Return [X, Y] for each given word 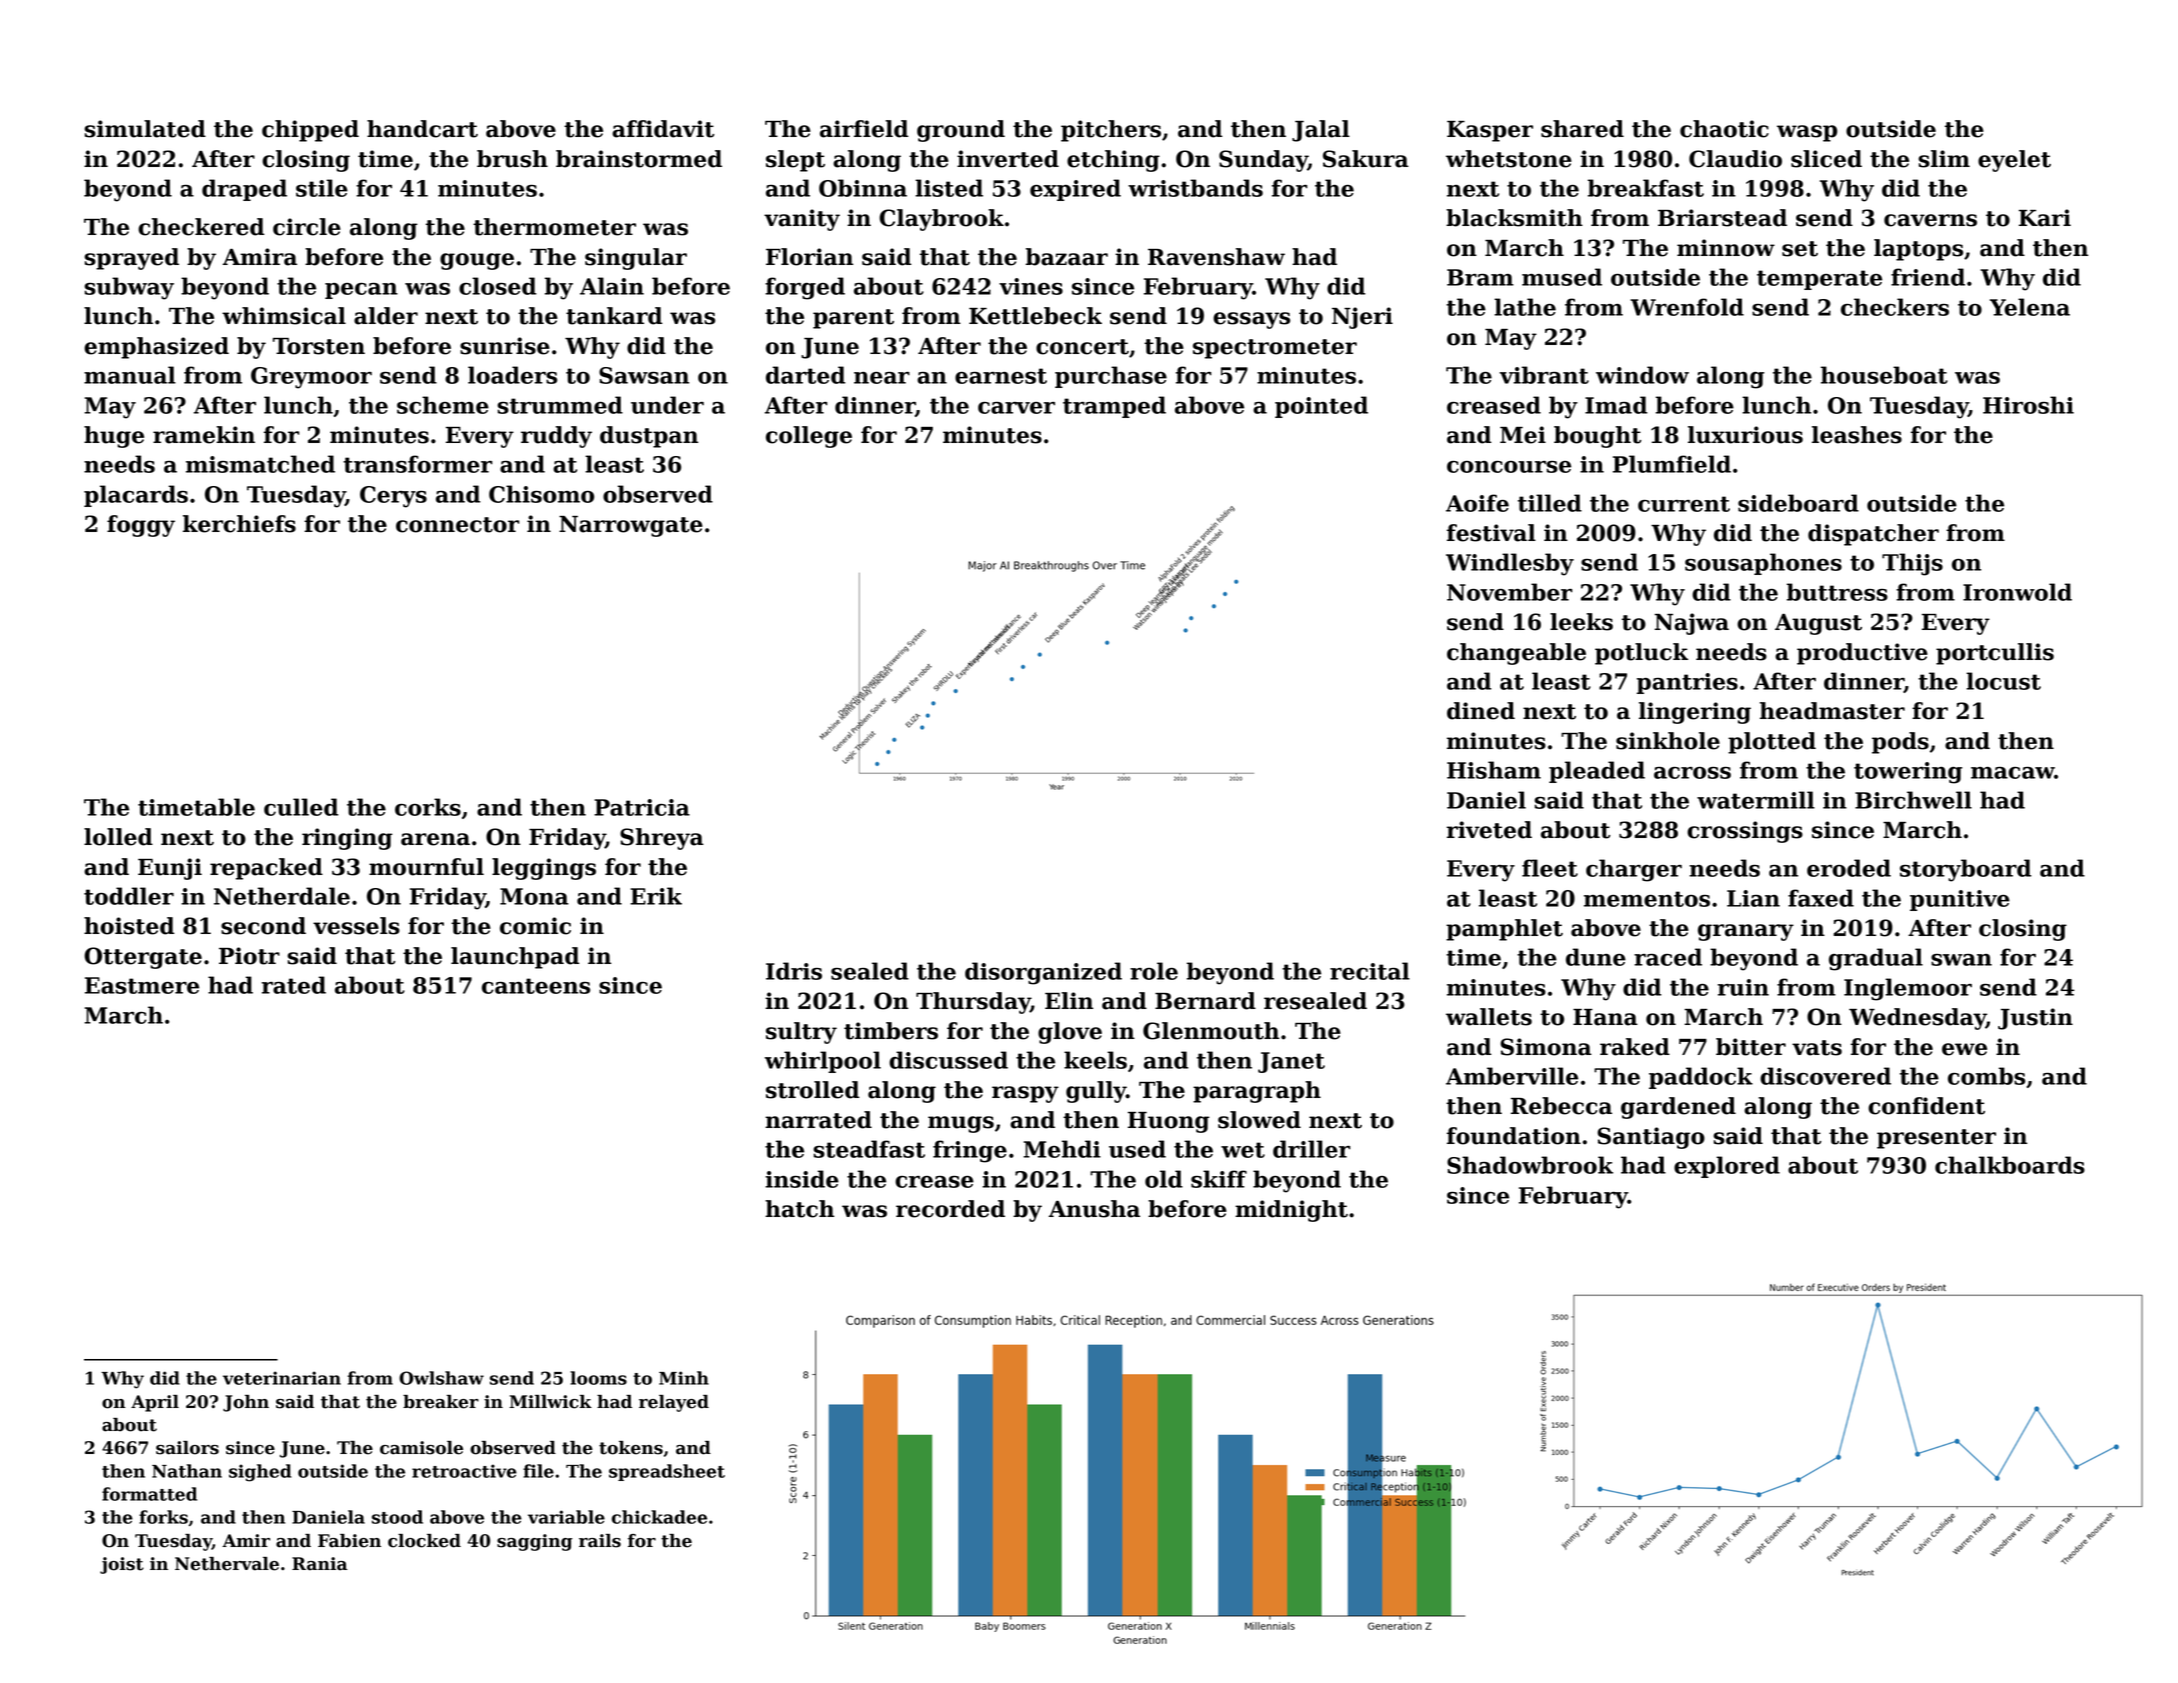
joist [122, 1565]
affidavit [663, 129]
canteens [536, 986]
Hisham [1494, 770]
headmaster [1832, 711]
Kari [2045, 218]
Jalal [1321, 131]
